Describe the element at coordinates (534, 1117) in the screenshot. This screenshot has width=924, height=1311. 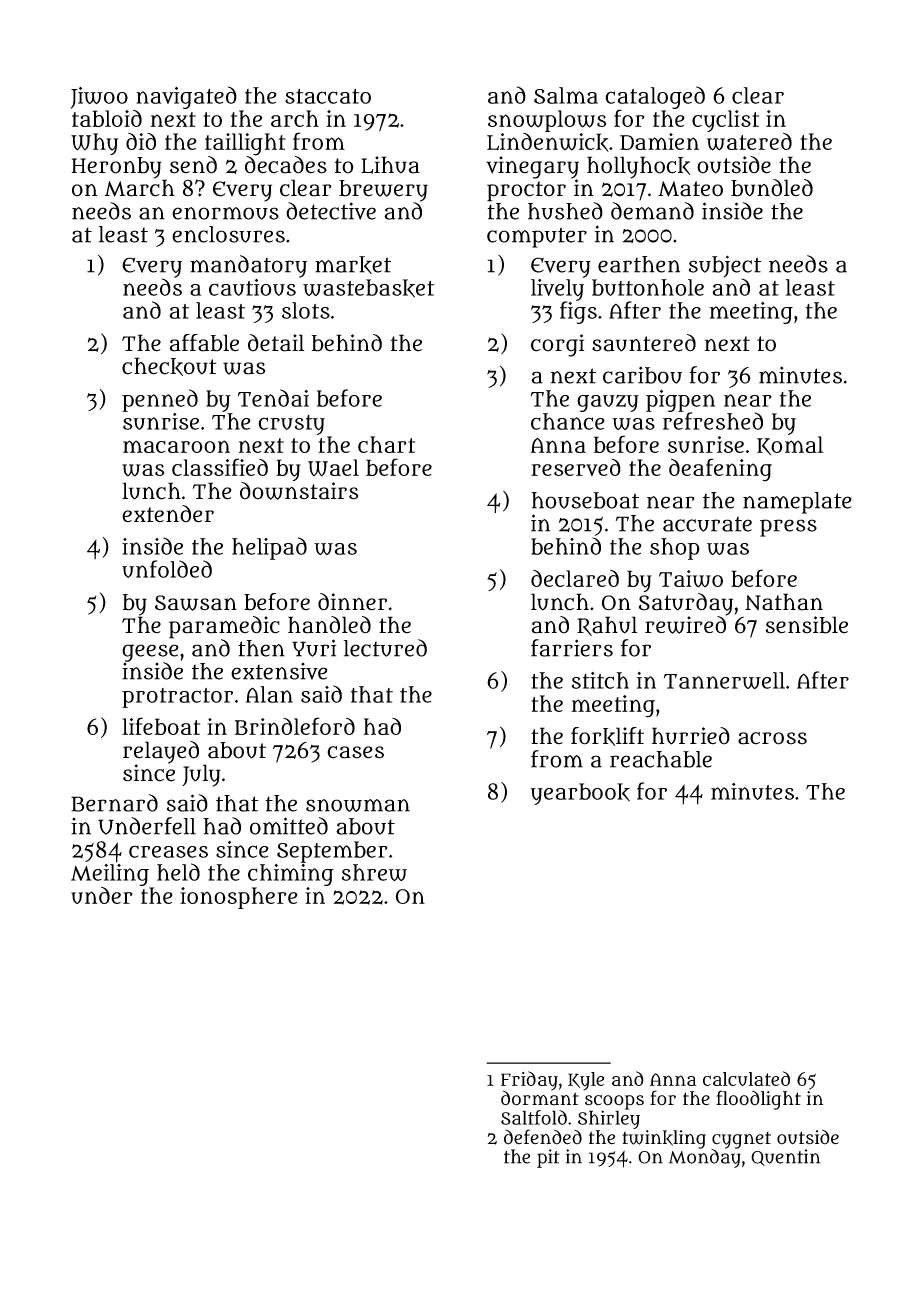
I see `Saltfold` at that location.
